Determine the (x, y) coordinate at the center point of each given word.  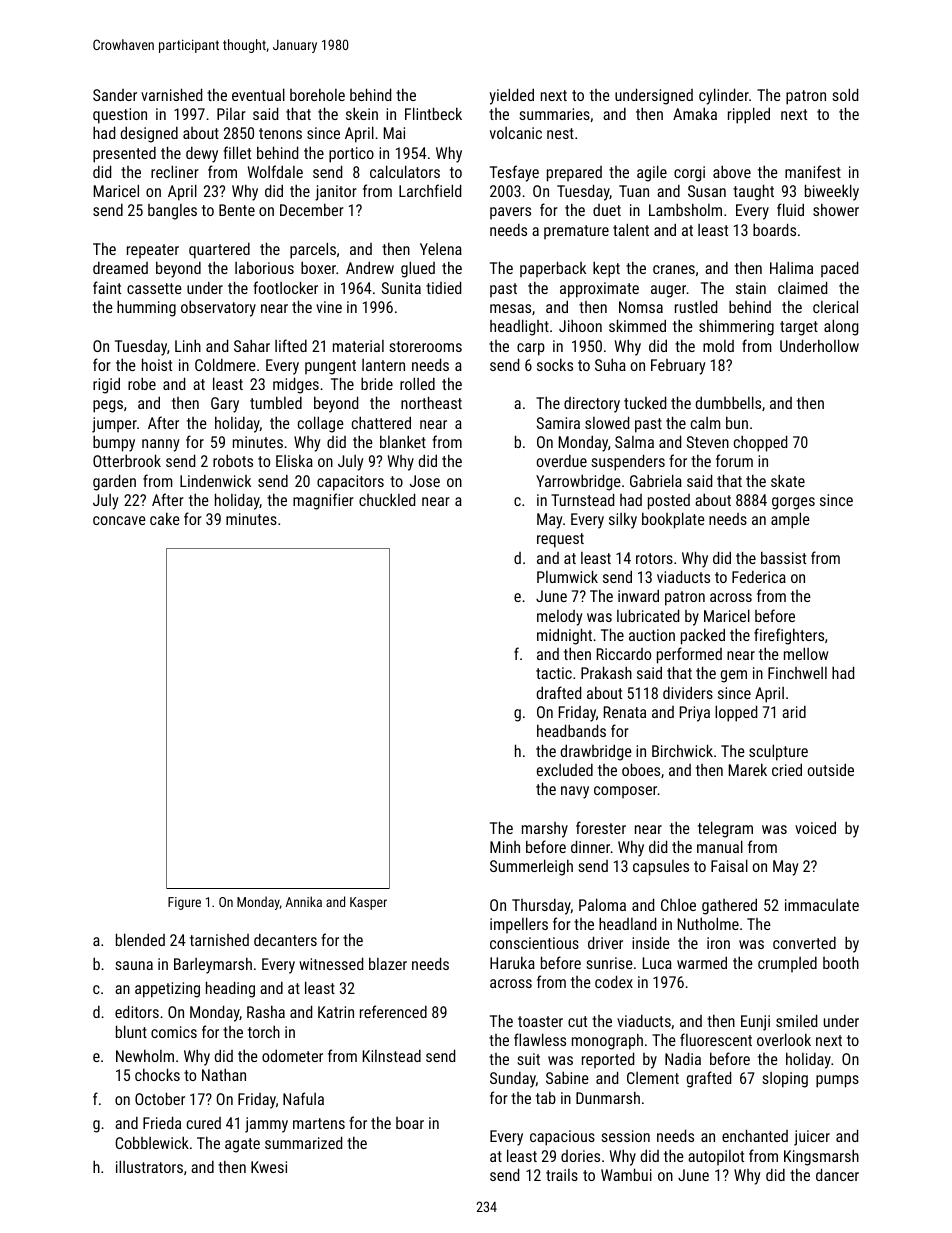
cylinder (724, 96)
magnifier (323, 501)
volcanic (516, 133)
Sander (115, 95)
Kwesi (269, 1167)
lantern (383, 365)
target (799, 328)
